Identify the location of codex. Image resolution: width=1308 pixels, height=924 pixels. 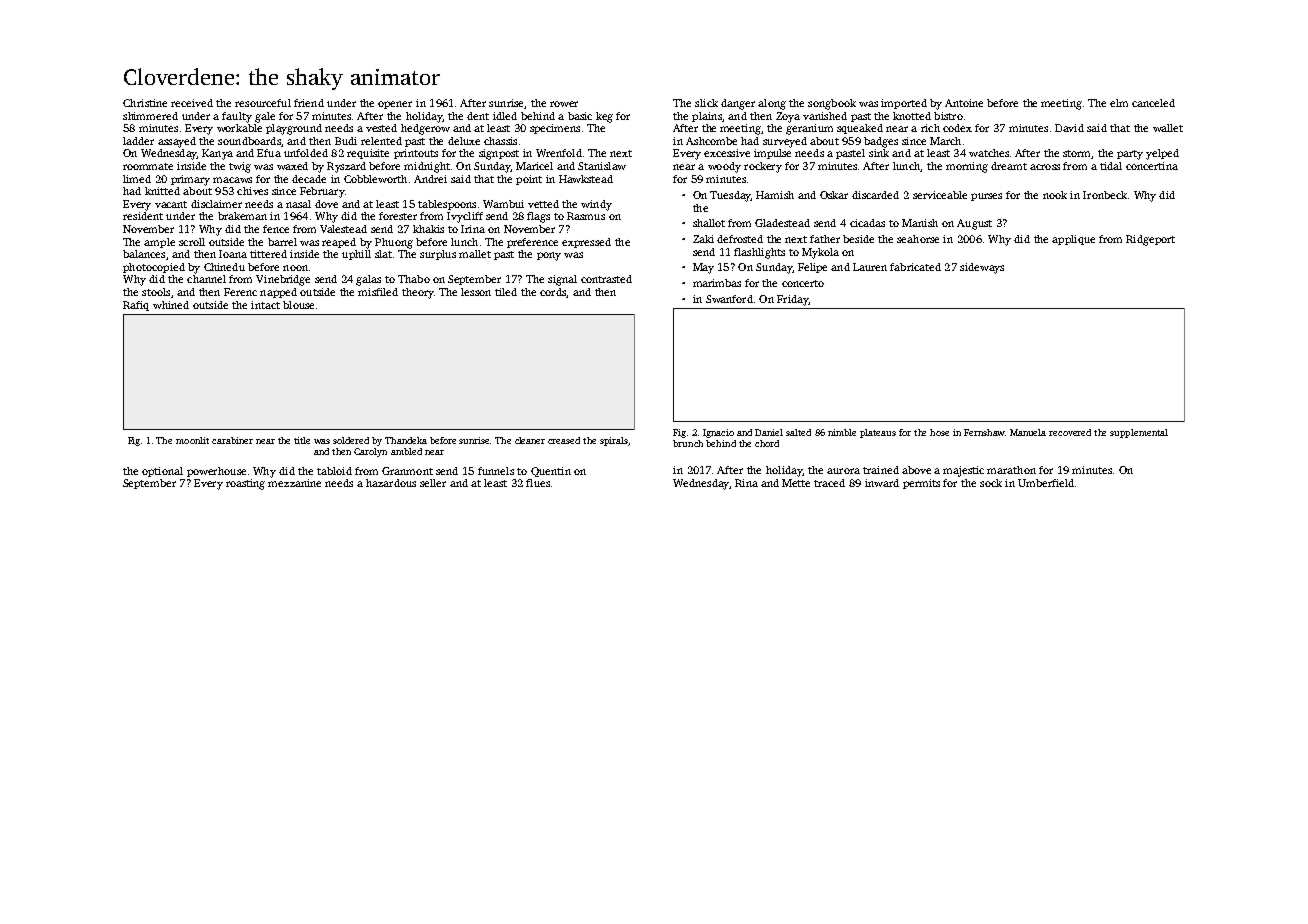
(957, 128).
